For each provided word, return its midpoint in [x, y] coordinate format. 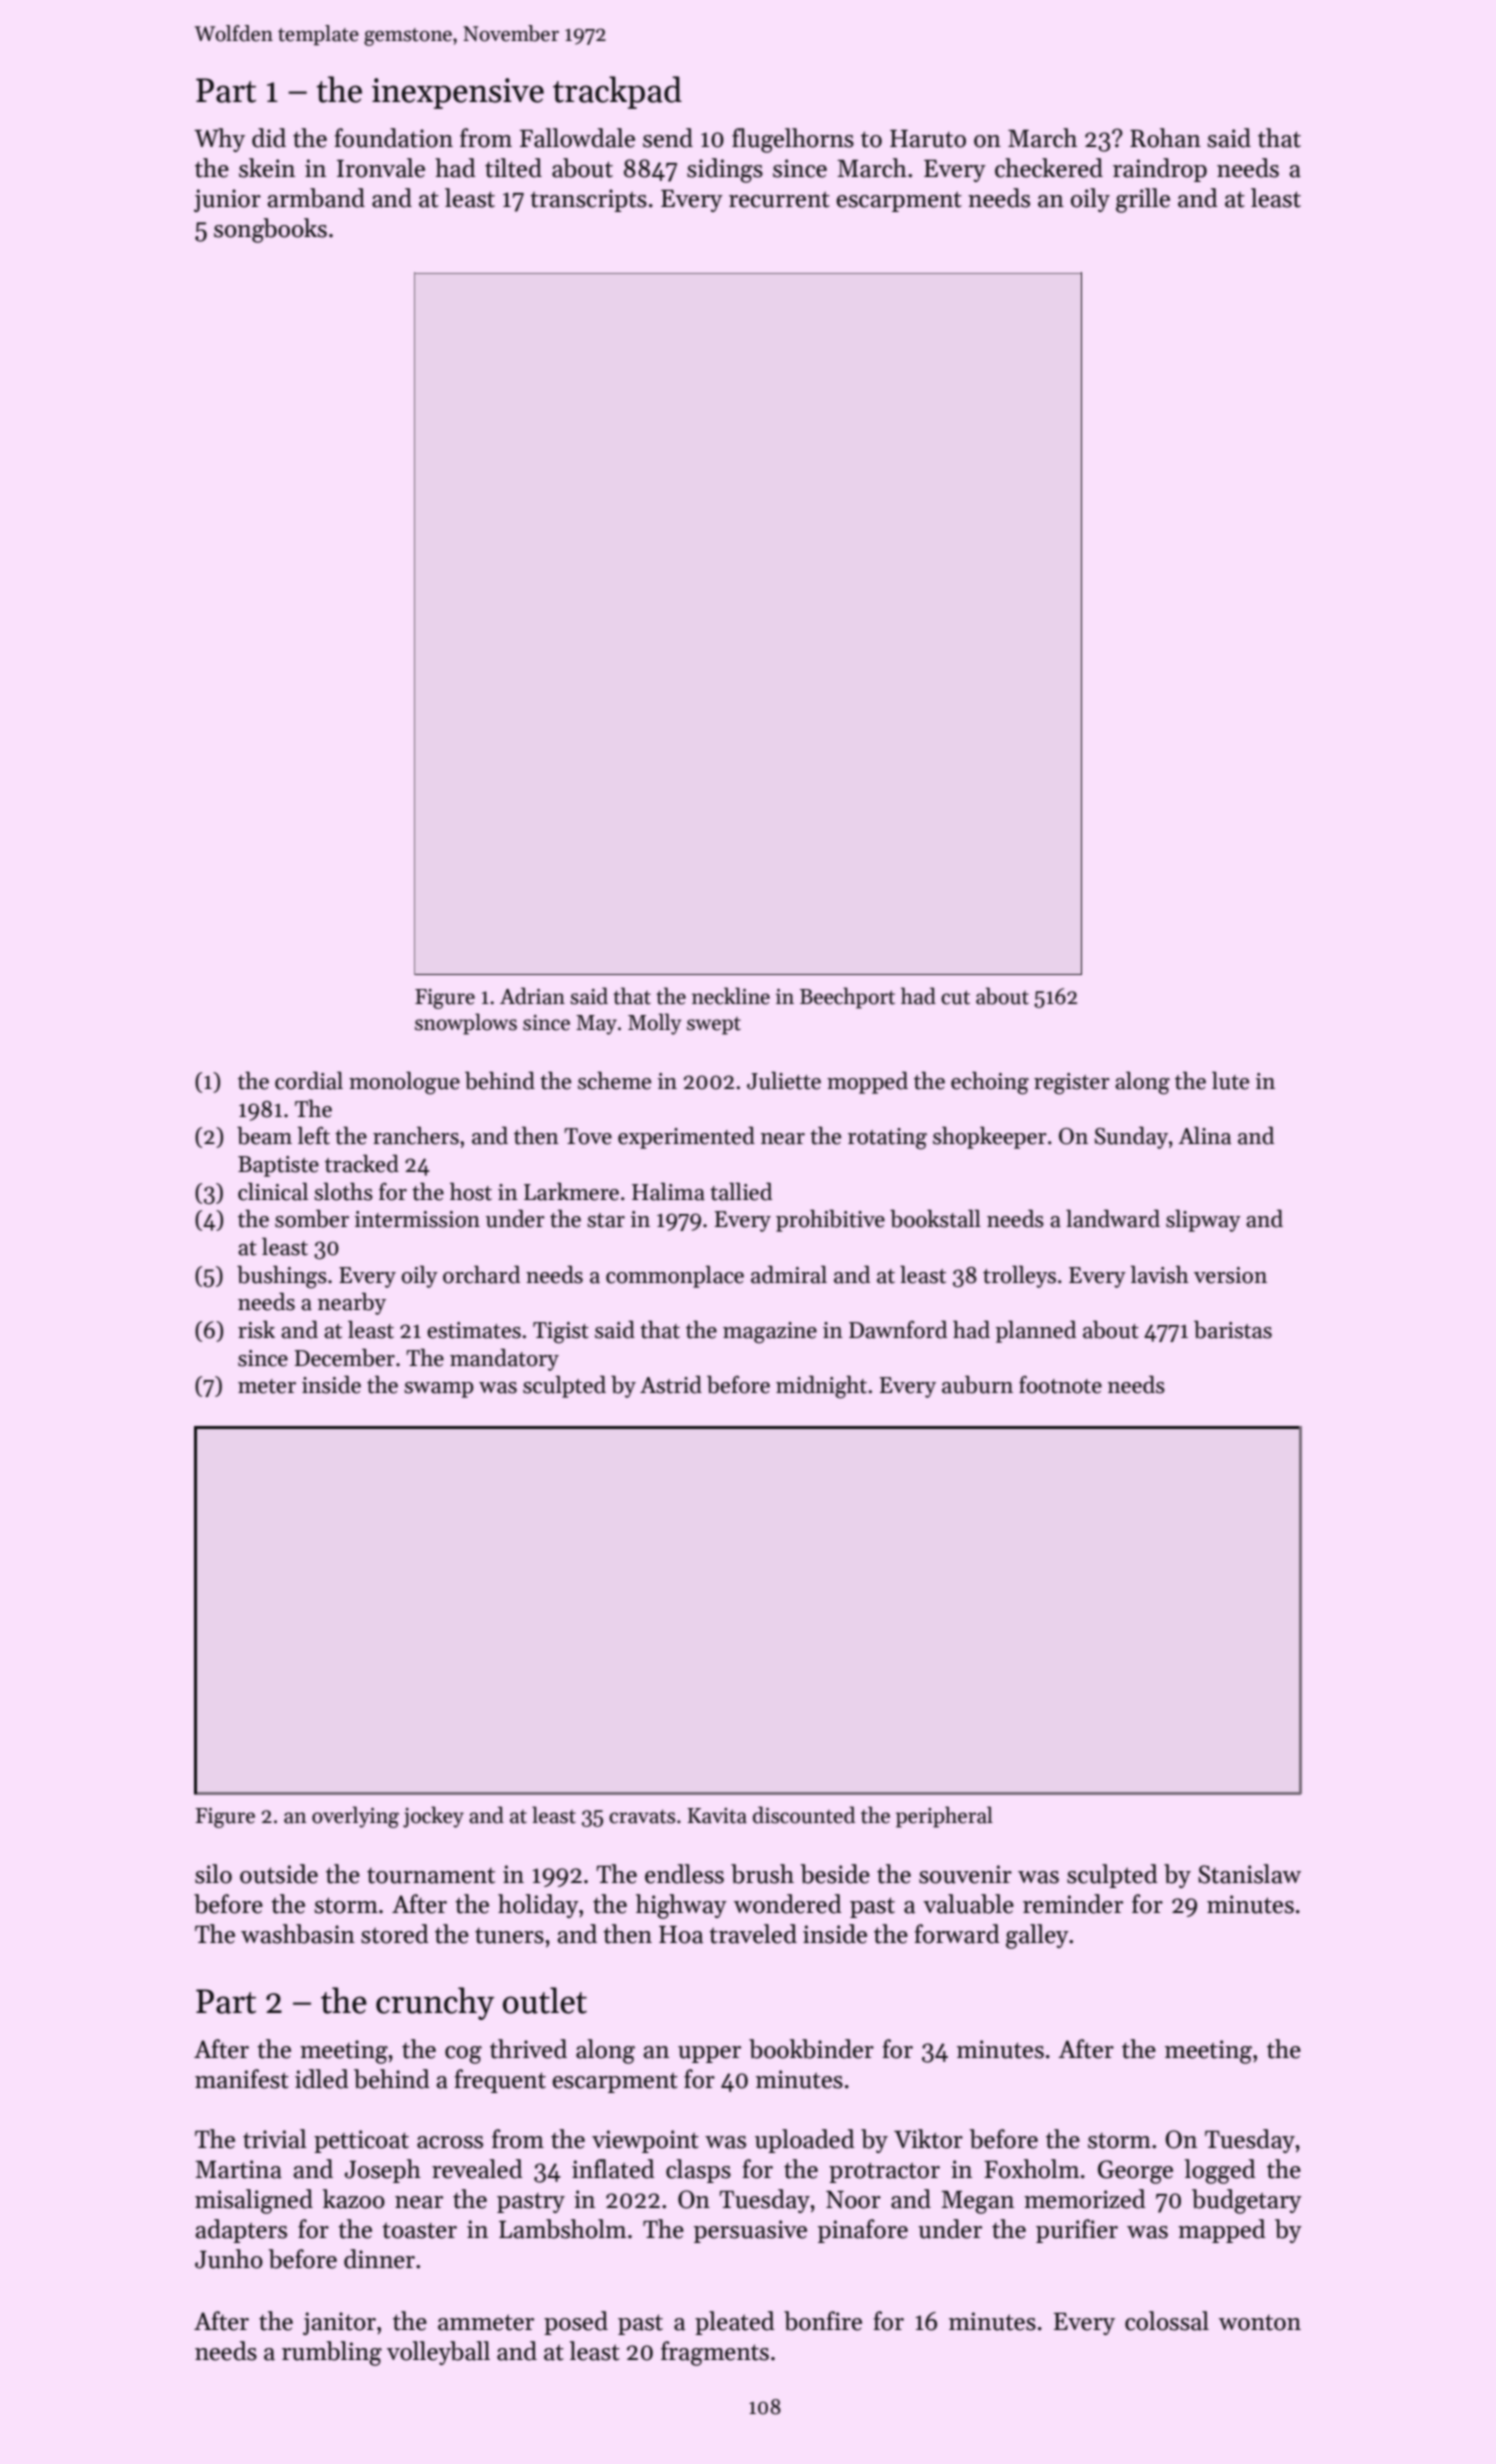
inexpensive [458, 93]
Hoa [681, 1935]
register [1072, 1084]
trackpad [617, 92]
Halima [668, 1191]
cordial [309, 1080]
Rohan [1165, 138]
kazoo [354, 2199]
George [1135, 2172]
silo [213, 1874]
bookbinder [811, 2049]
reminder [1073, 1904]
